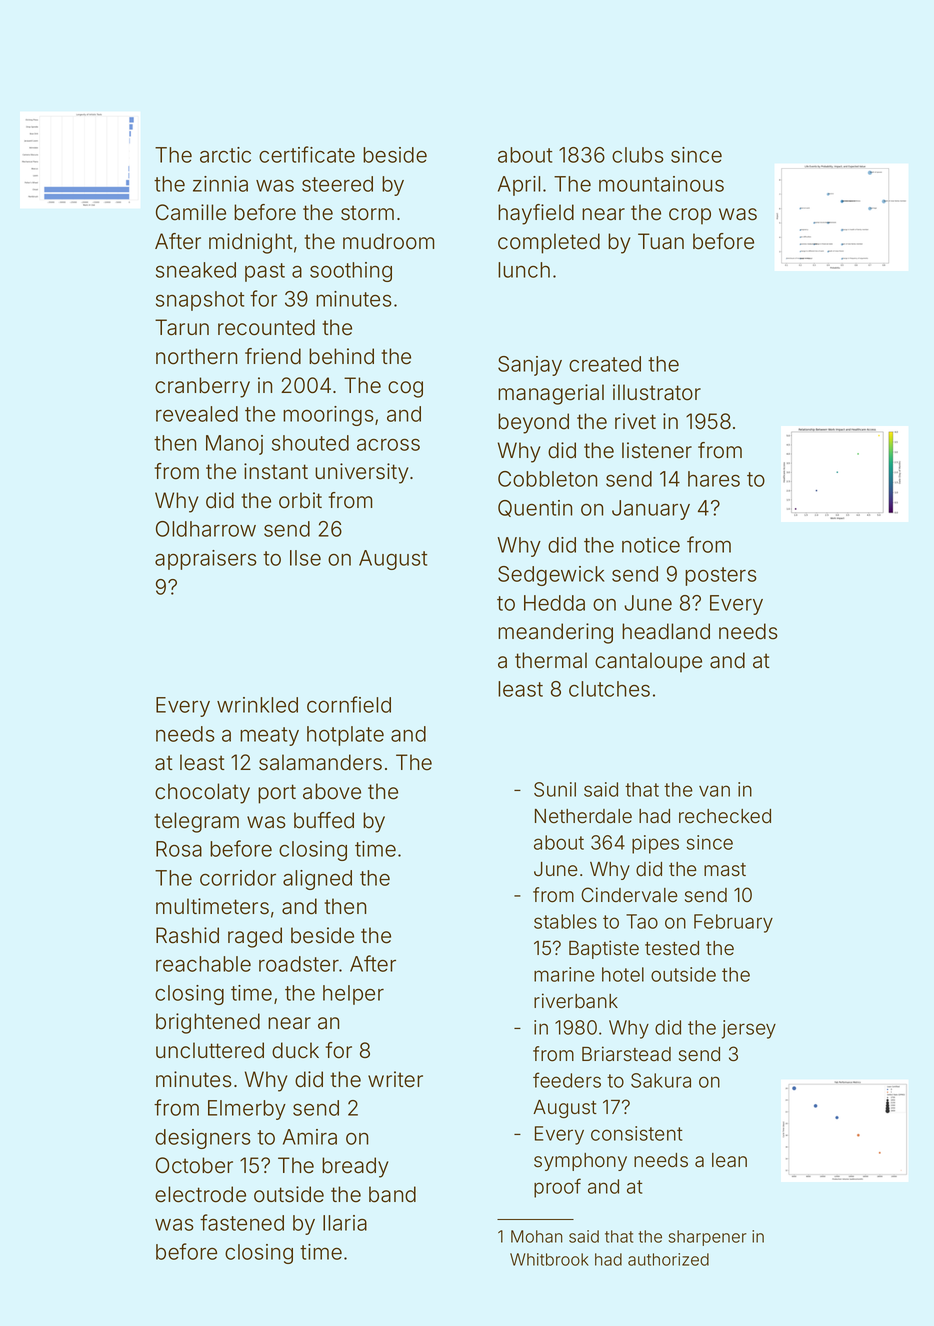 The width and height of the screenshot is (934, 1326). What do you see at coordinates (638, 155) in the screenshot?
I see `clubs` at bounding box center [638, 155].
